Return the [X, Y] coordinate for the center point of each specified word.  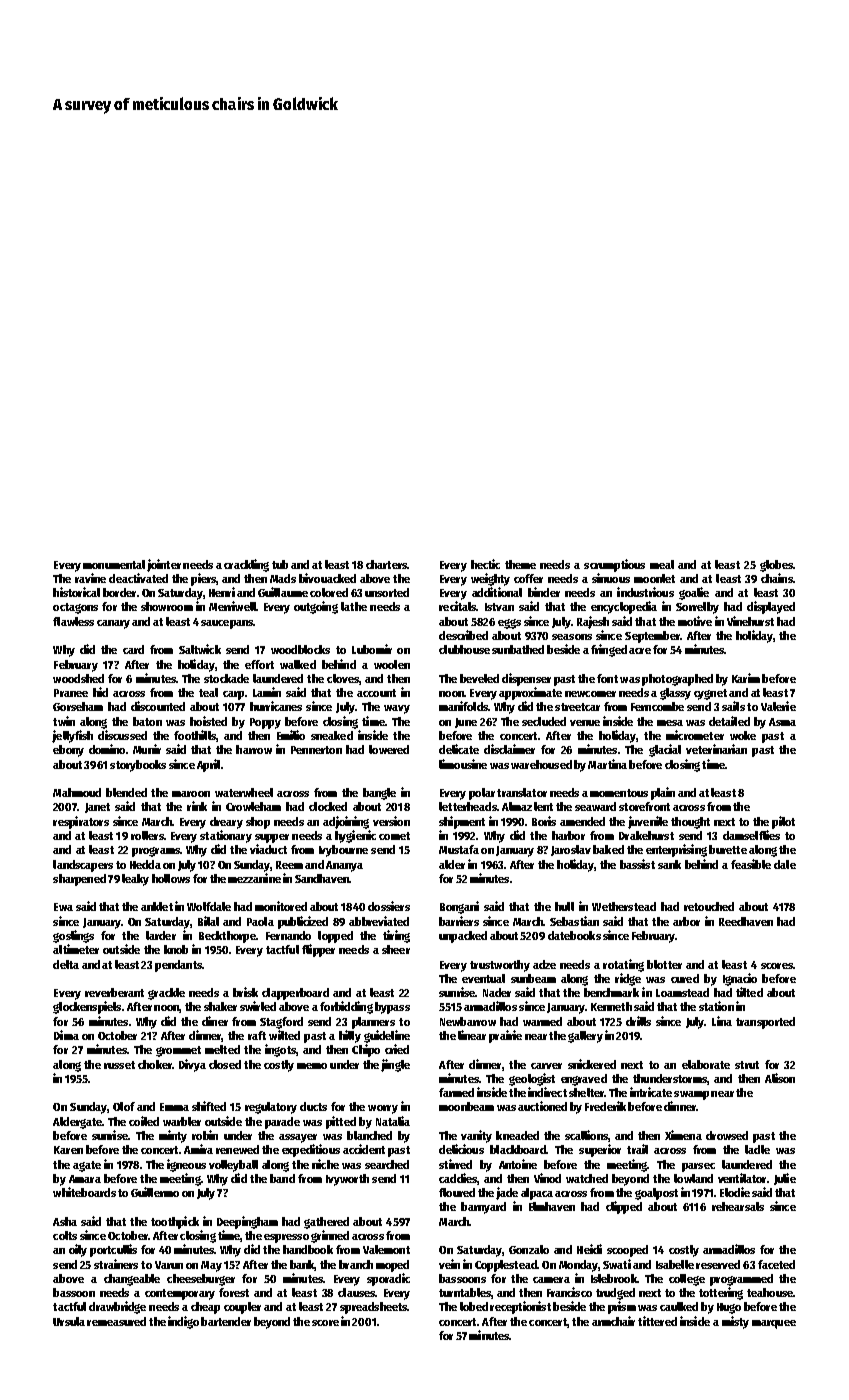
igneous [186, 1165]
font [607, 678]
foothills [195, 735]
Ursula [69, 1321]
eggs [509, 624]
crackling [246, 565]
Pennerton [316, 750]
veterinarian [716, 749]
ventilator [742, 1178]
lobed [474, 1306]
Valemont [386, 1249]
